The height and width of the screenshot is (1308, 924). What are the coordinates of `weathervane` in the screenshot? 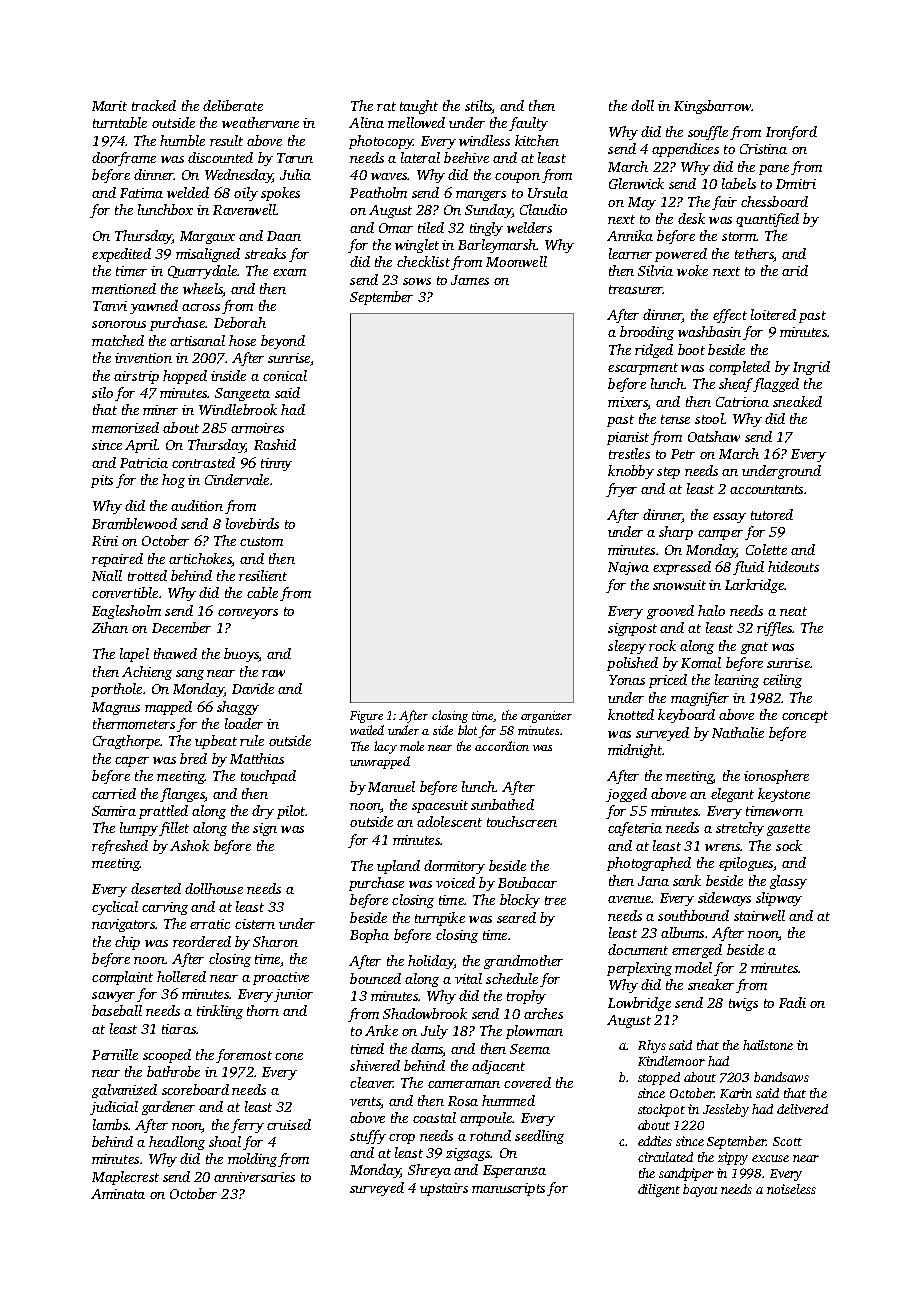 It's located at (260, 122).
